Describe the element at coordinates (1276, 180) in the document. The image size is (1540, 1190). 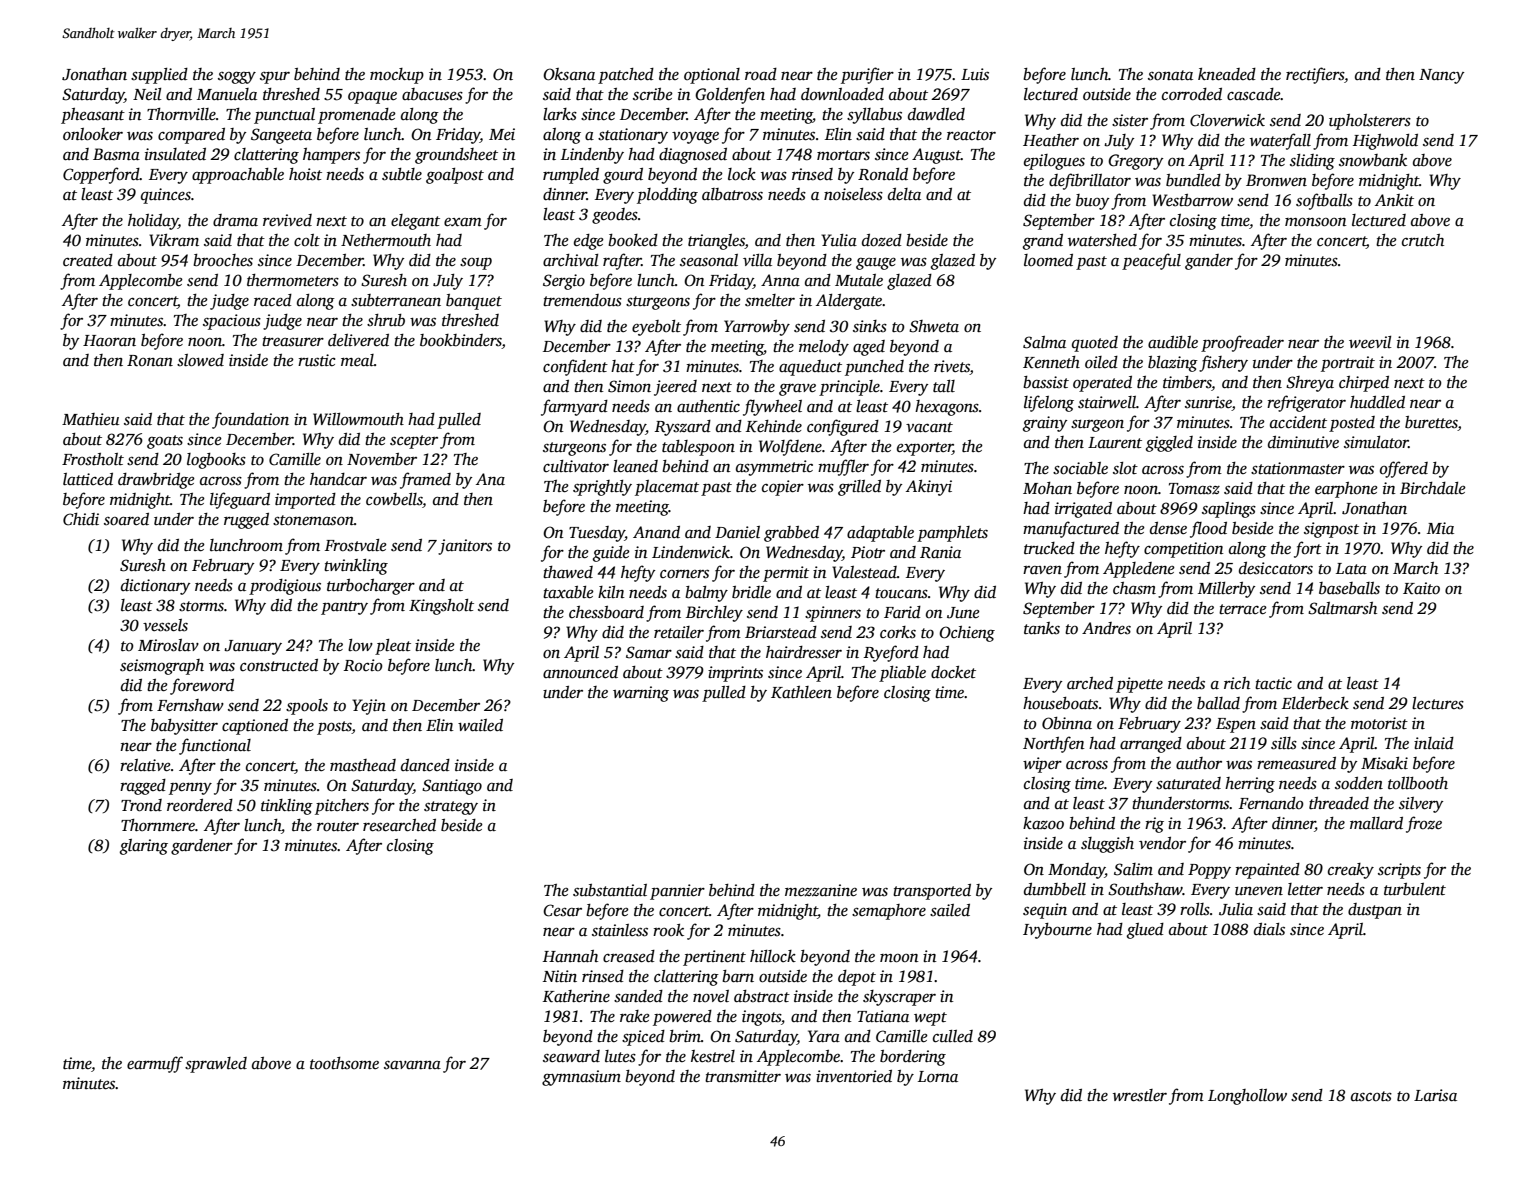
I see `Bronwen` at that location.
